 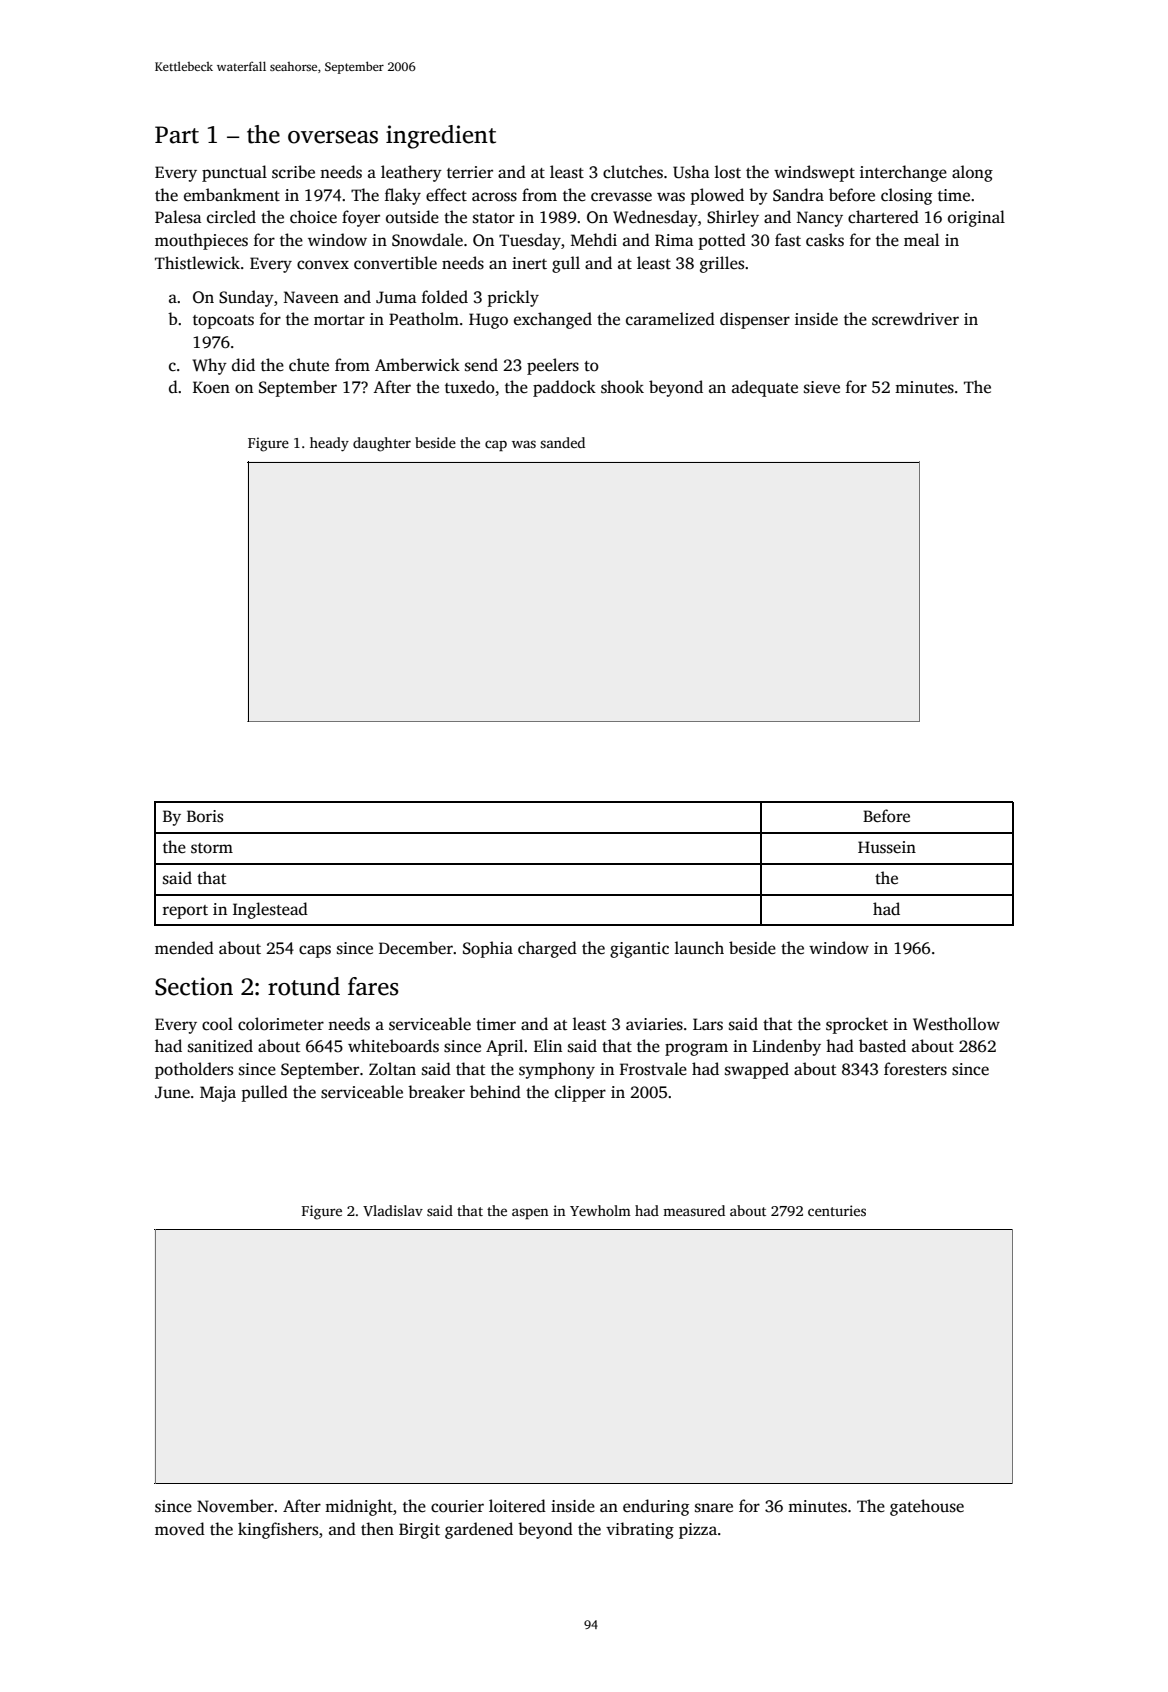 I want to click on gigantic, so click(x=639, y=950).
